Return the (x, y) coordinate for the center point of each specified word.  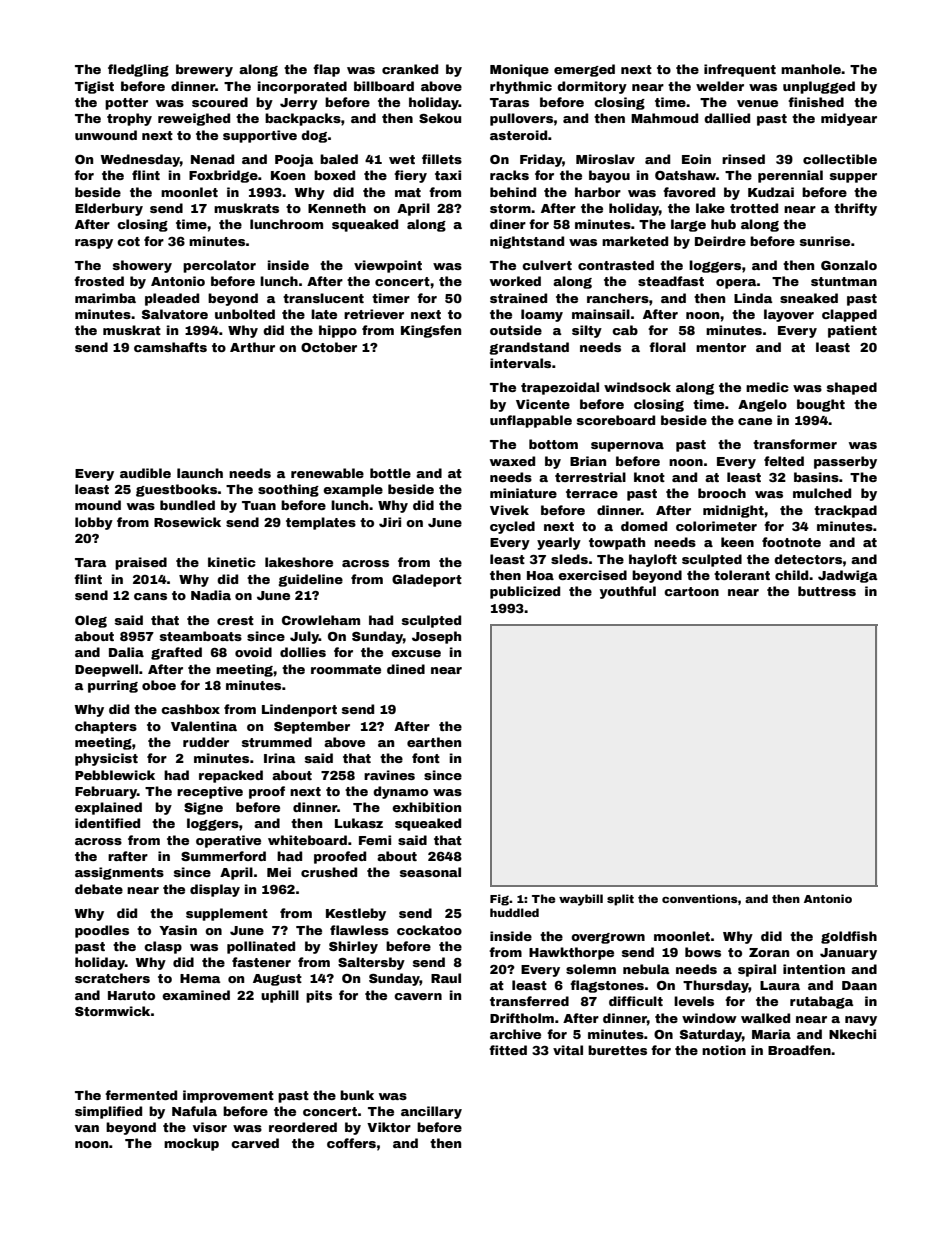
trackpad (845, 511)
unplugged (819, 87)
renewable (327, 473)
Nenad (212, 159)
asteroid (518, 135)
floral (667, 347)
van (87, 1128)
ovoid (253, 652)
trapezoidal (560, 388)
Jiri (390, 522)
